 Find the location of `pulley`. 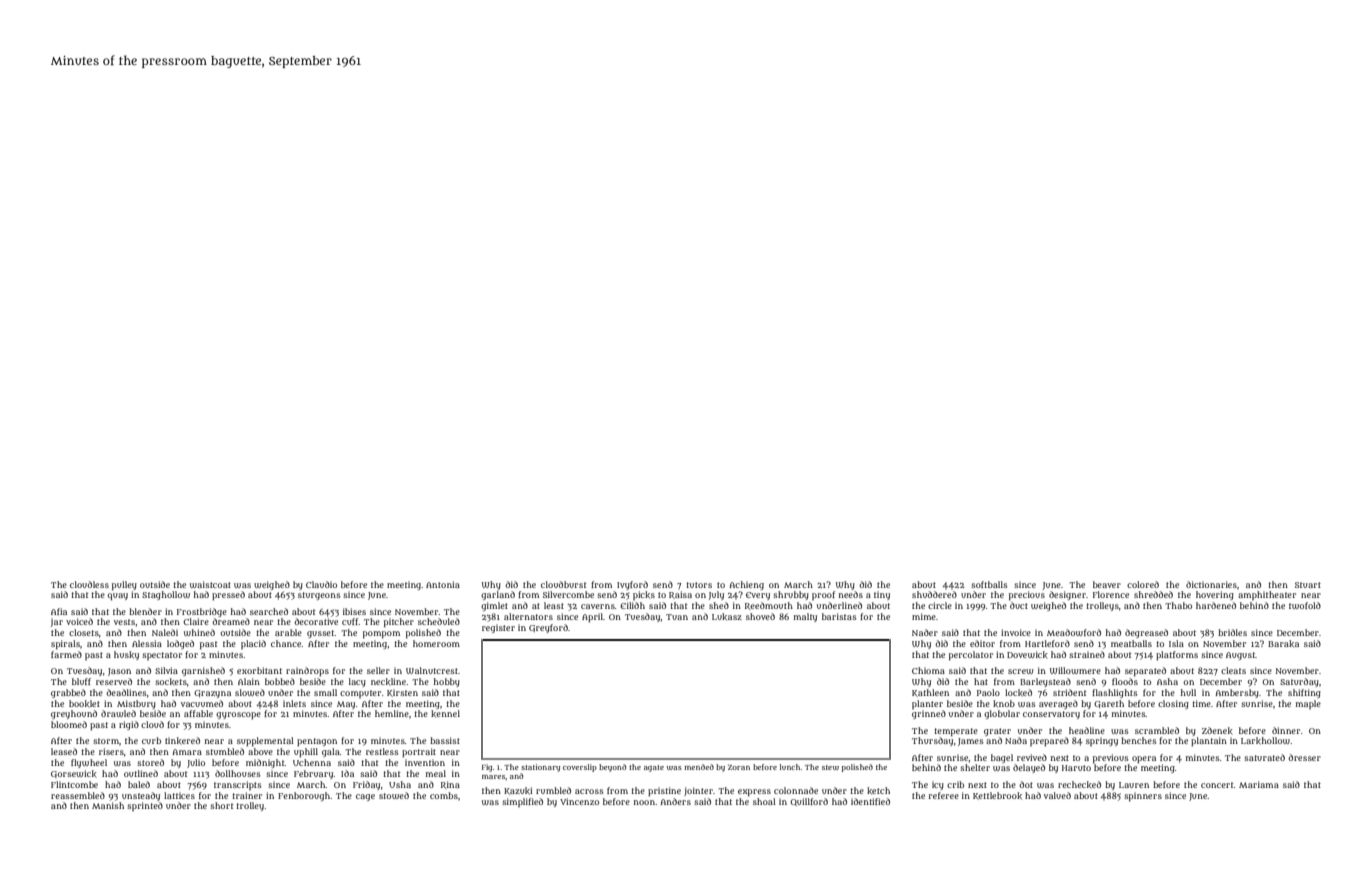

pulley is located at coordinates (124, 585).
